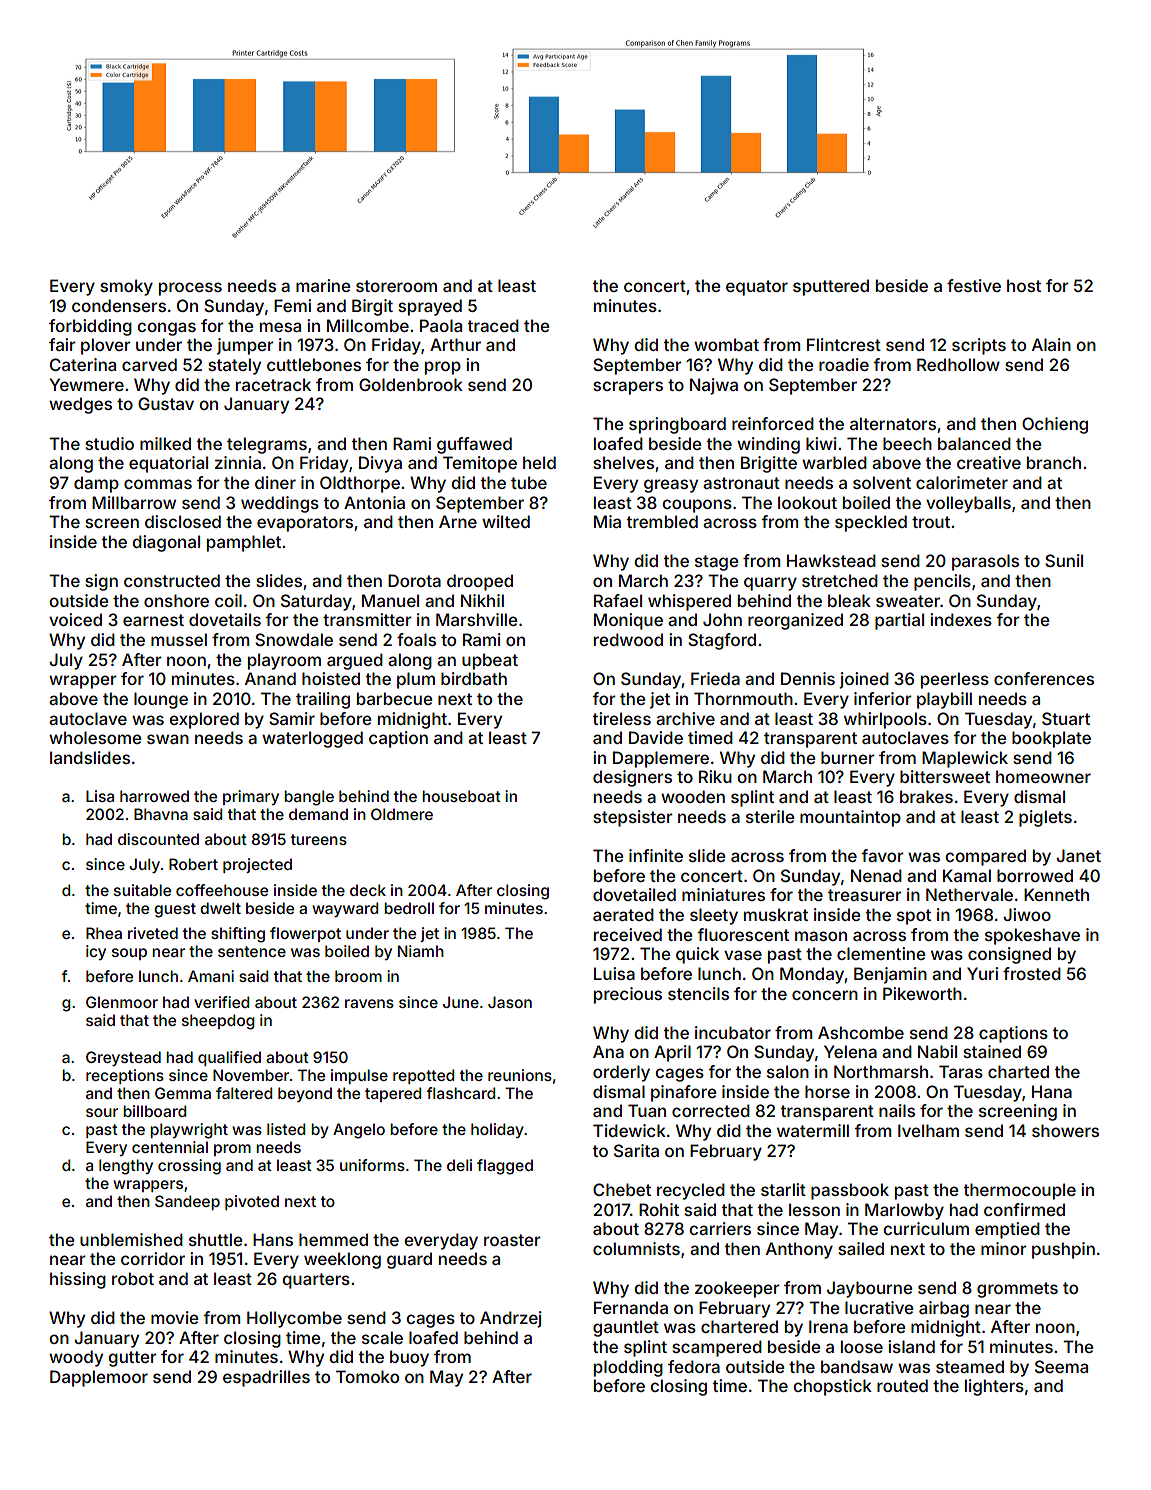 The width and height of the page is (1151, 1490). Describe the element at coordinates (510, 1002) in the page. I see `Jason` at that location.
